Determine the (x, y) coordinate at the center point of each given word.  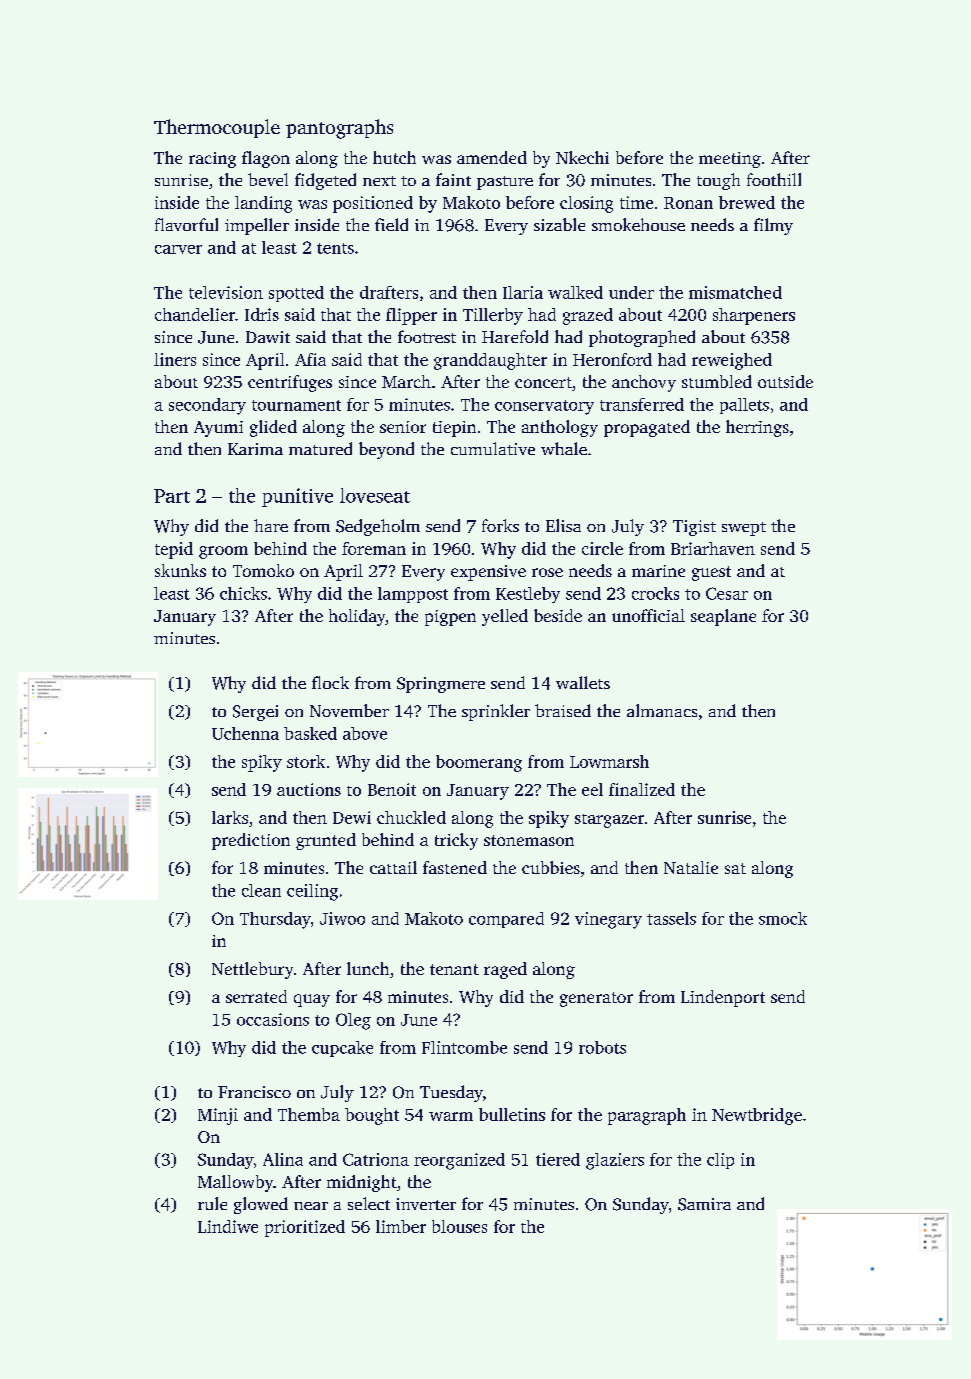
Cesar (727, 593)
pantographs (339, 129)
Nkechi (582, 157)
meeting (730, 160)
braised (563, 710)
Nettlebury (252, 970)
